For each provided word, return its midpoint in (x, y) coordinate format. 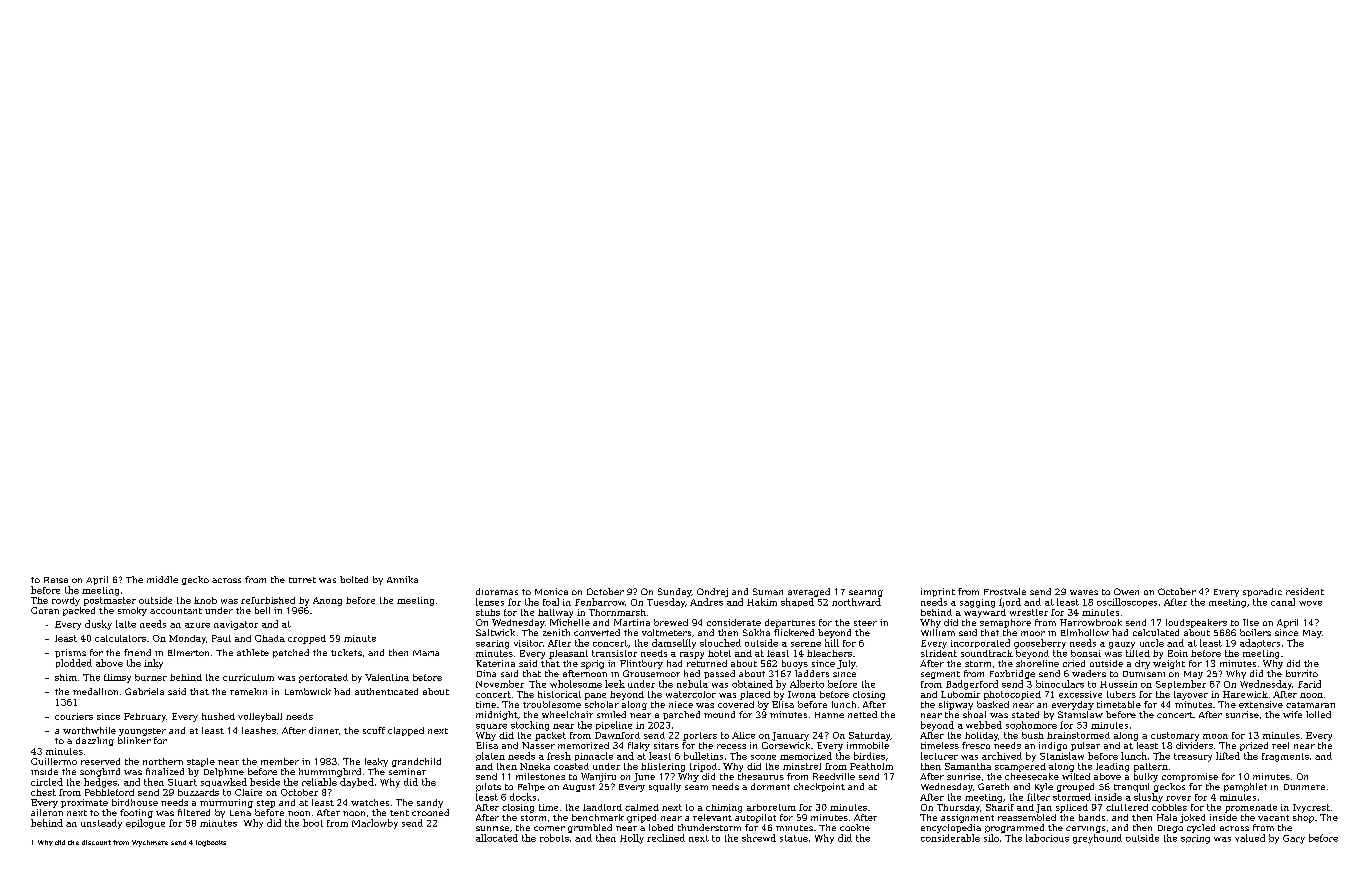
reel (1280, 745)
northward (856, 602)
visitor (528, 643)
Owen (1126, 591)
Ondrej (712, 592)
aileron (47, 812)
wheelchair (567, 714)
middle (162, 579)
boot (313, 823)
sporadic (1262, 592)
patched (291, 653)
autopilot (755, 818)
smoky (132, 611)
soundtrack (987, 653)
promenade (1251, 808)
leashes (259, 730)
